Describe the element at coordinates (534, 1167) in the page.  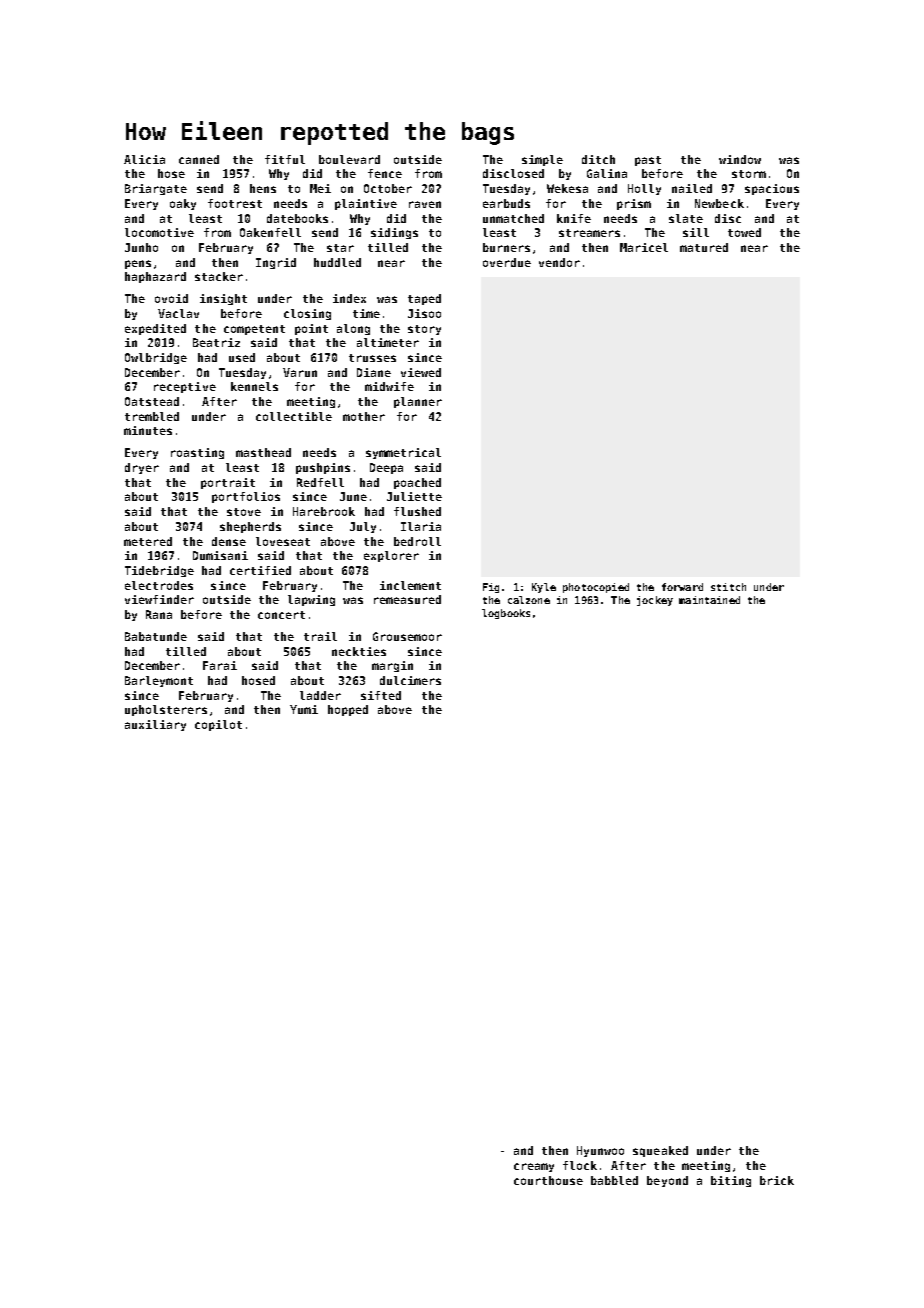
I see `creamy` at that location.
